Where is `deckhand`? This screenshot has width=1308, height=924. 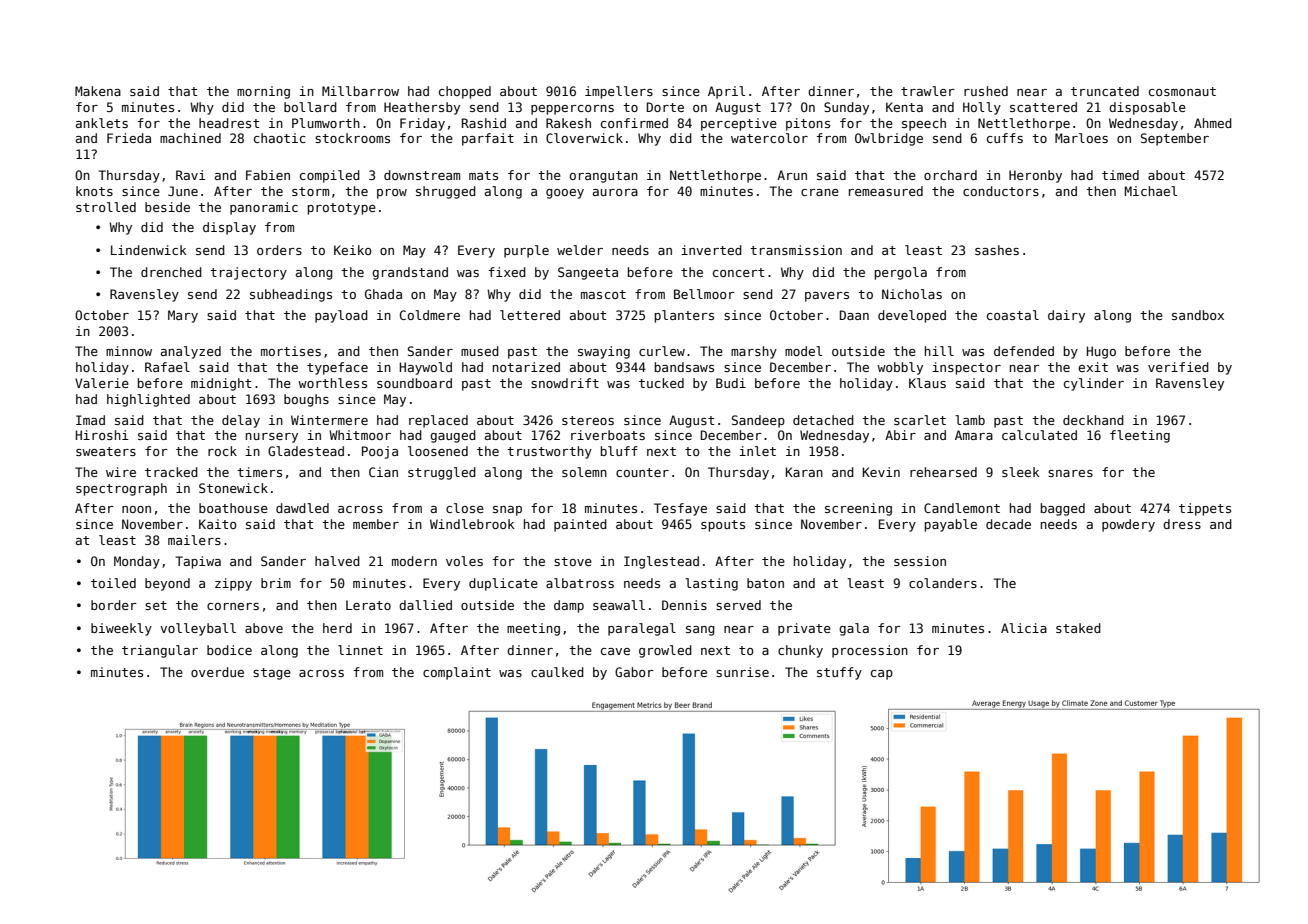
deckhand is located at coordinates (1093, 420).
